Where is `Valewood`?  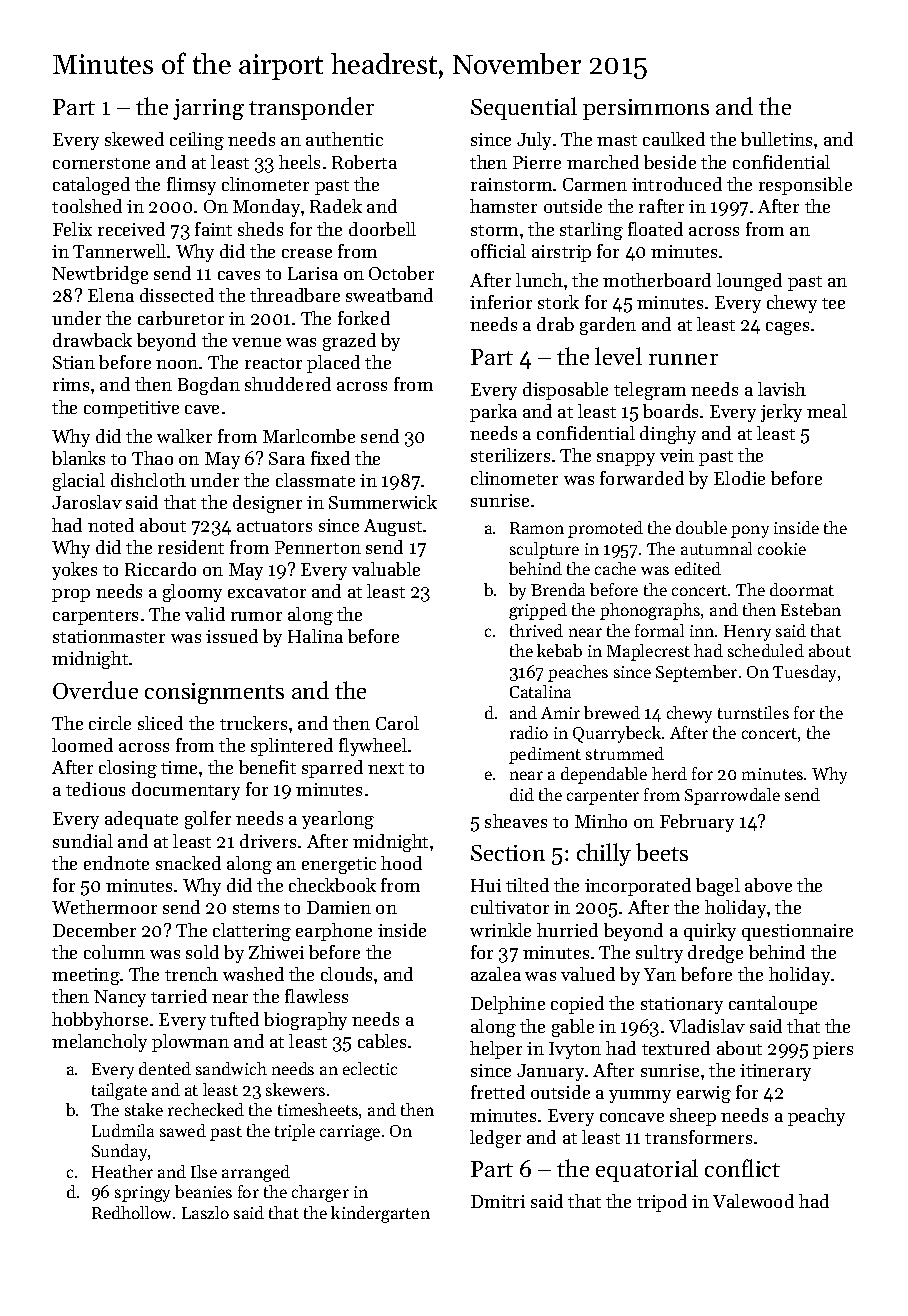
Valewood is located at coordinates (753, 1201).
